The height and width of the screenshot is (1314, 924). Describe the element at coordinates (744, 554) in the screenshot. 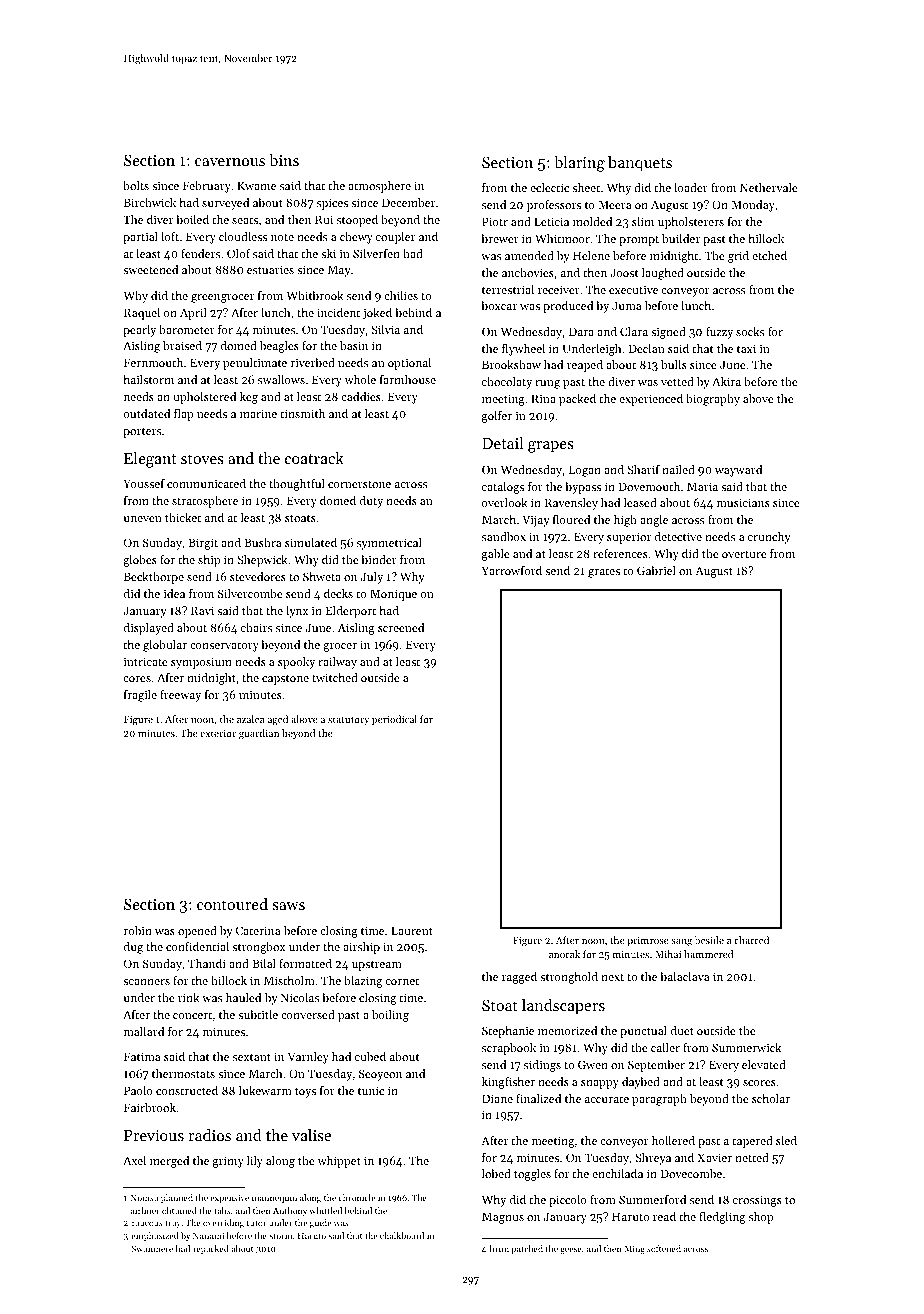

I see `overture` at that location.
